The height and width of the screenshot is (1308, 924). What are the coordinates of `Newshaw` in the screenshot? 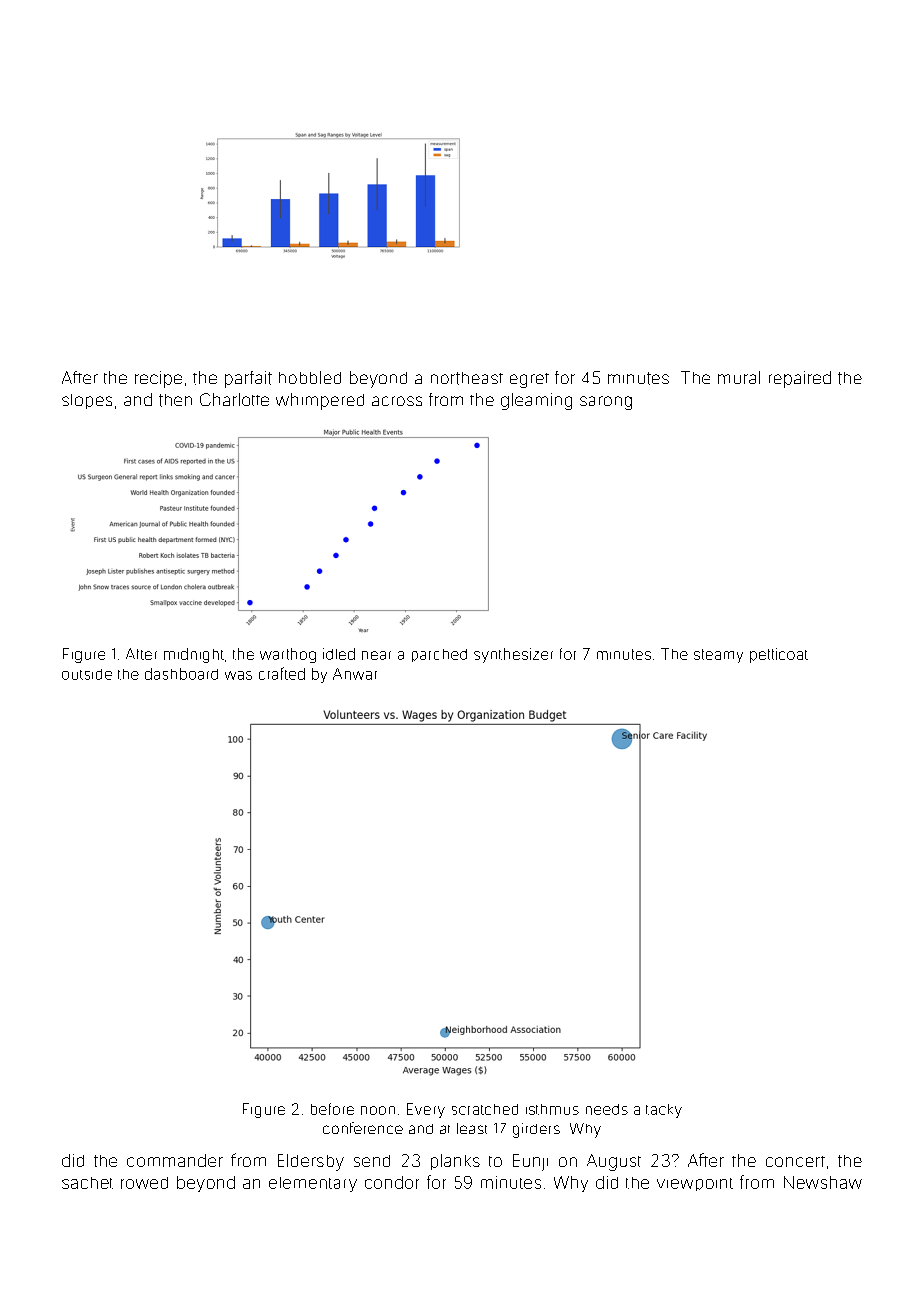 It's located at (823, 1182).
